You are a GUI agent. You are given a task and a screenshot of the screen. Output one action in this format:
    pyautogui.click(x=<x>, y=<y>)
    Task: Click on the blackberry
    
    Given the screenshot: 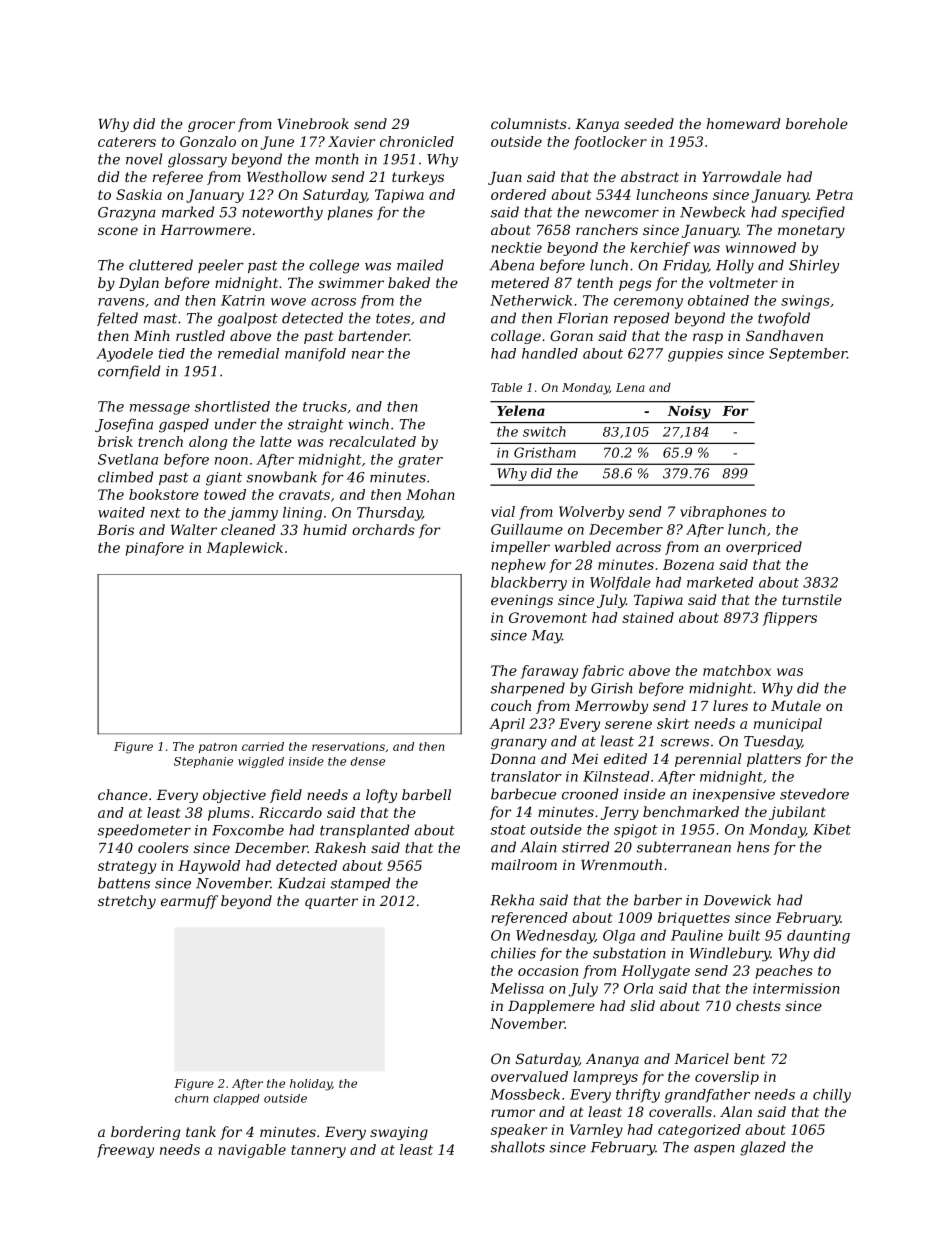 What is the action you would take?
    pyautogui.click(x=529, y=584)
